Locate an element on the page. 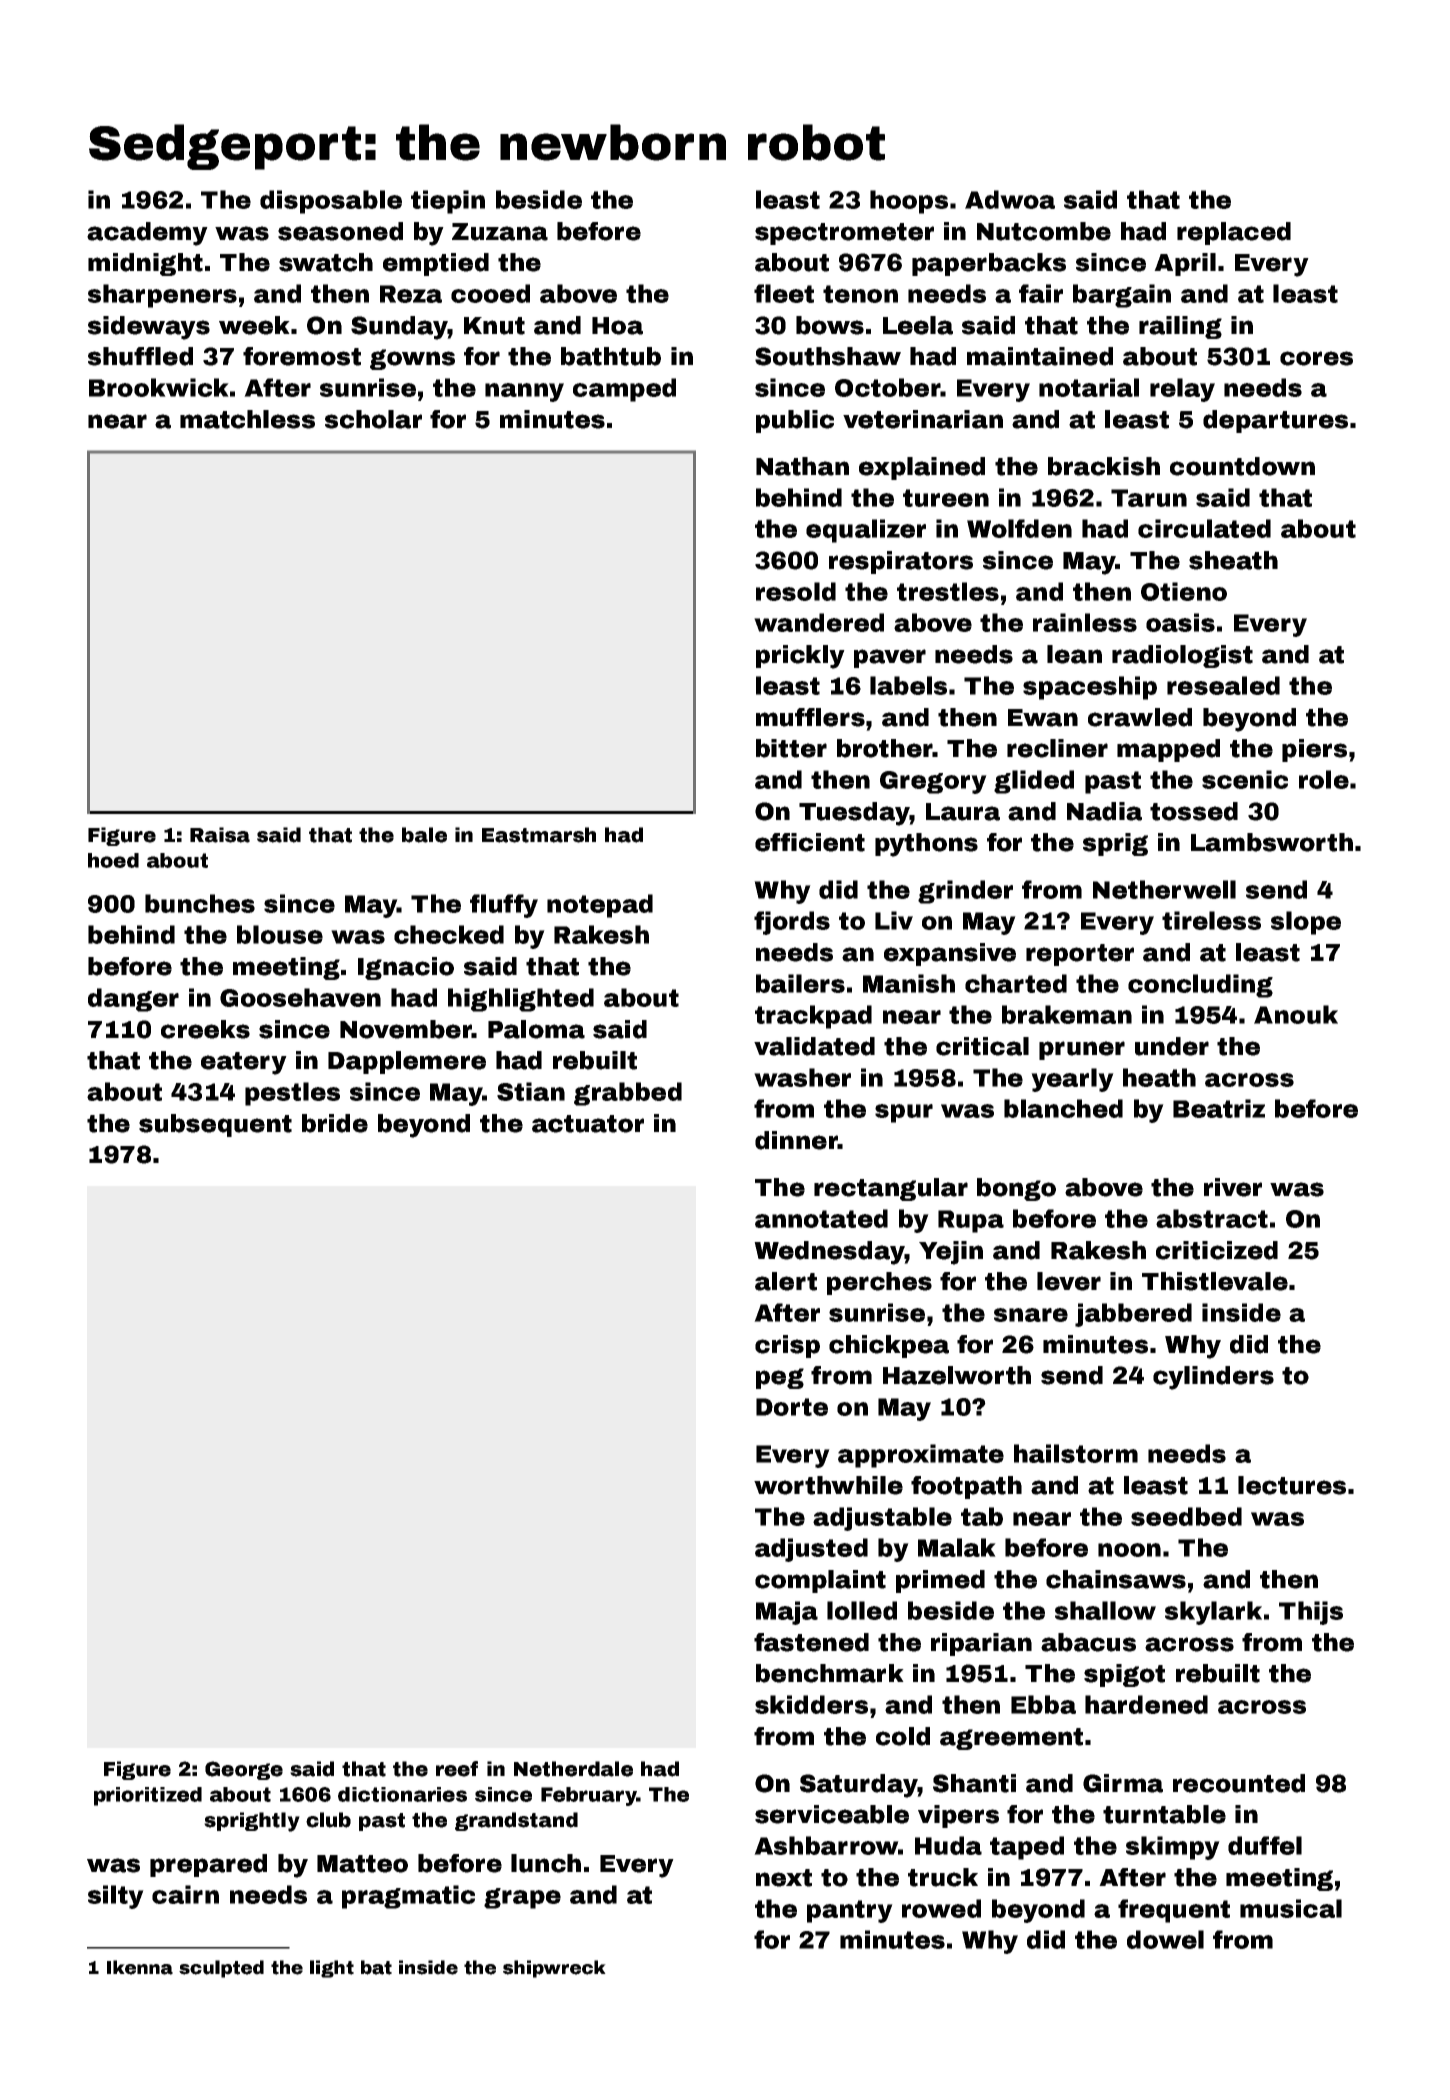 The image size is (1450, 2100). week is located at coordinates (254, 325).
